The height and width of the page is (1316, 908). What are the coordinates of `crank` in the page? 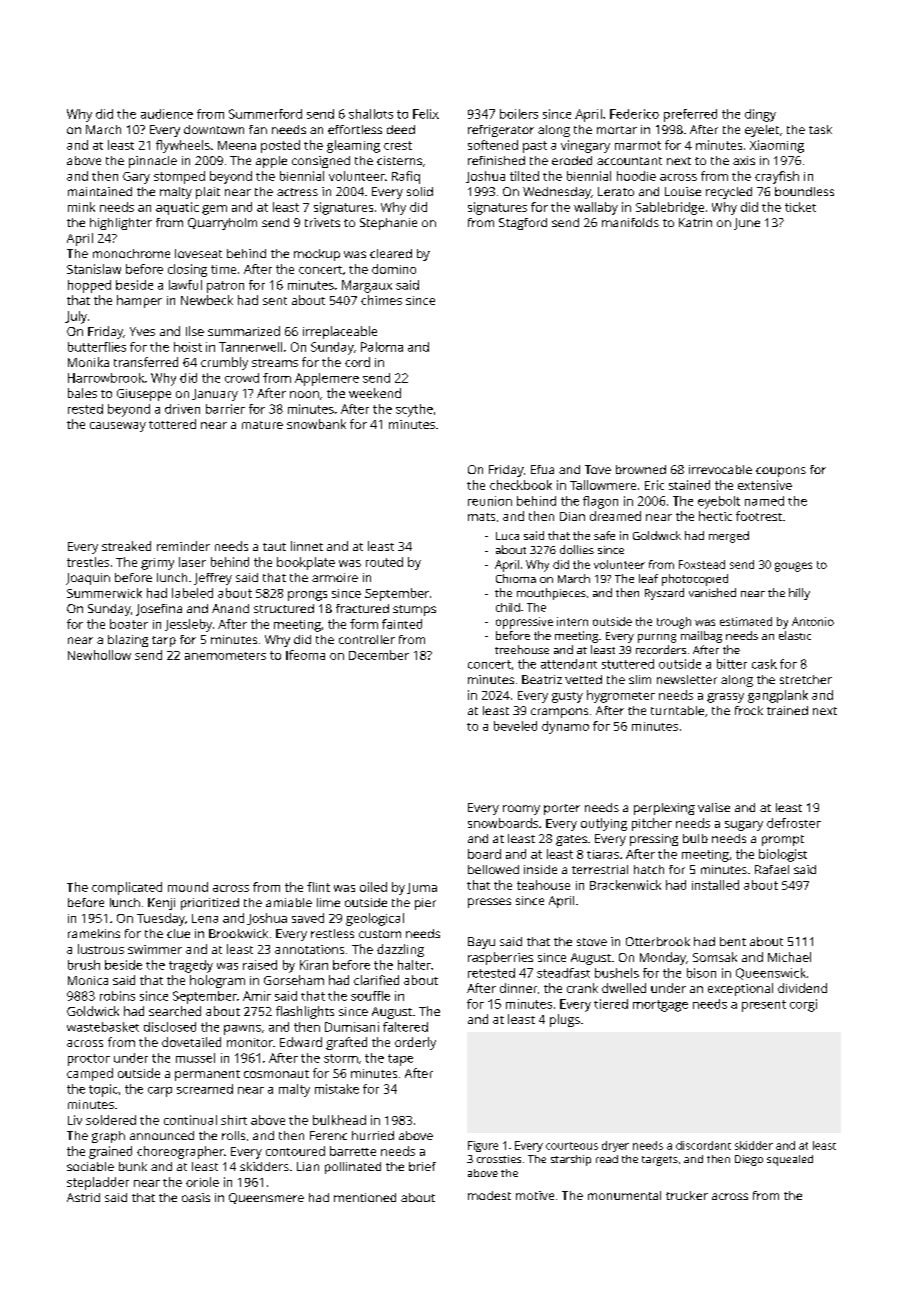 It's located at (582, 988).
